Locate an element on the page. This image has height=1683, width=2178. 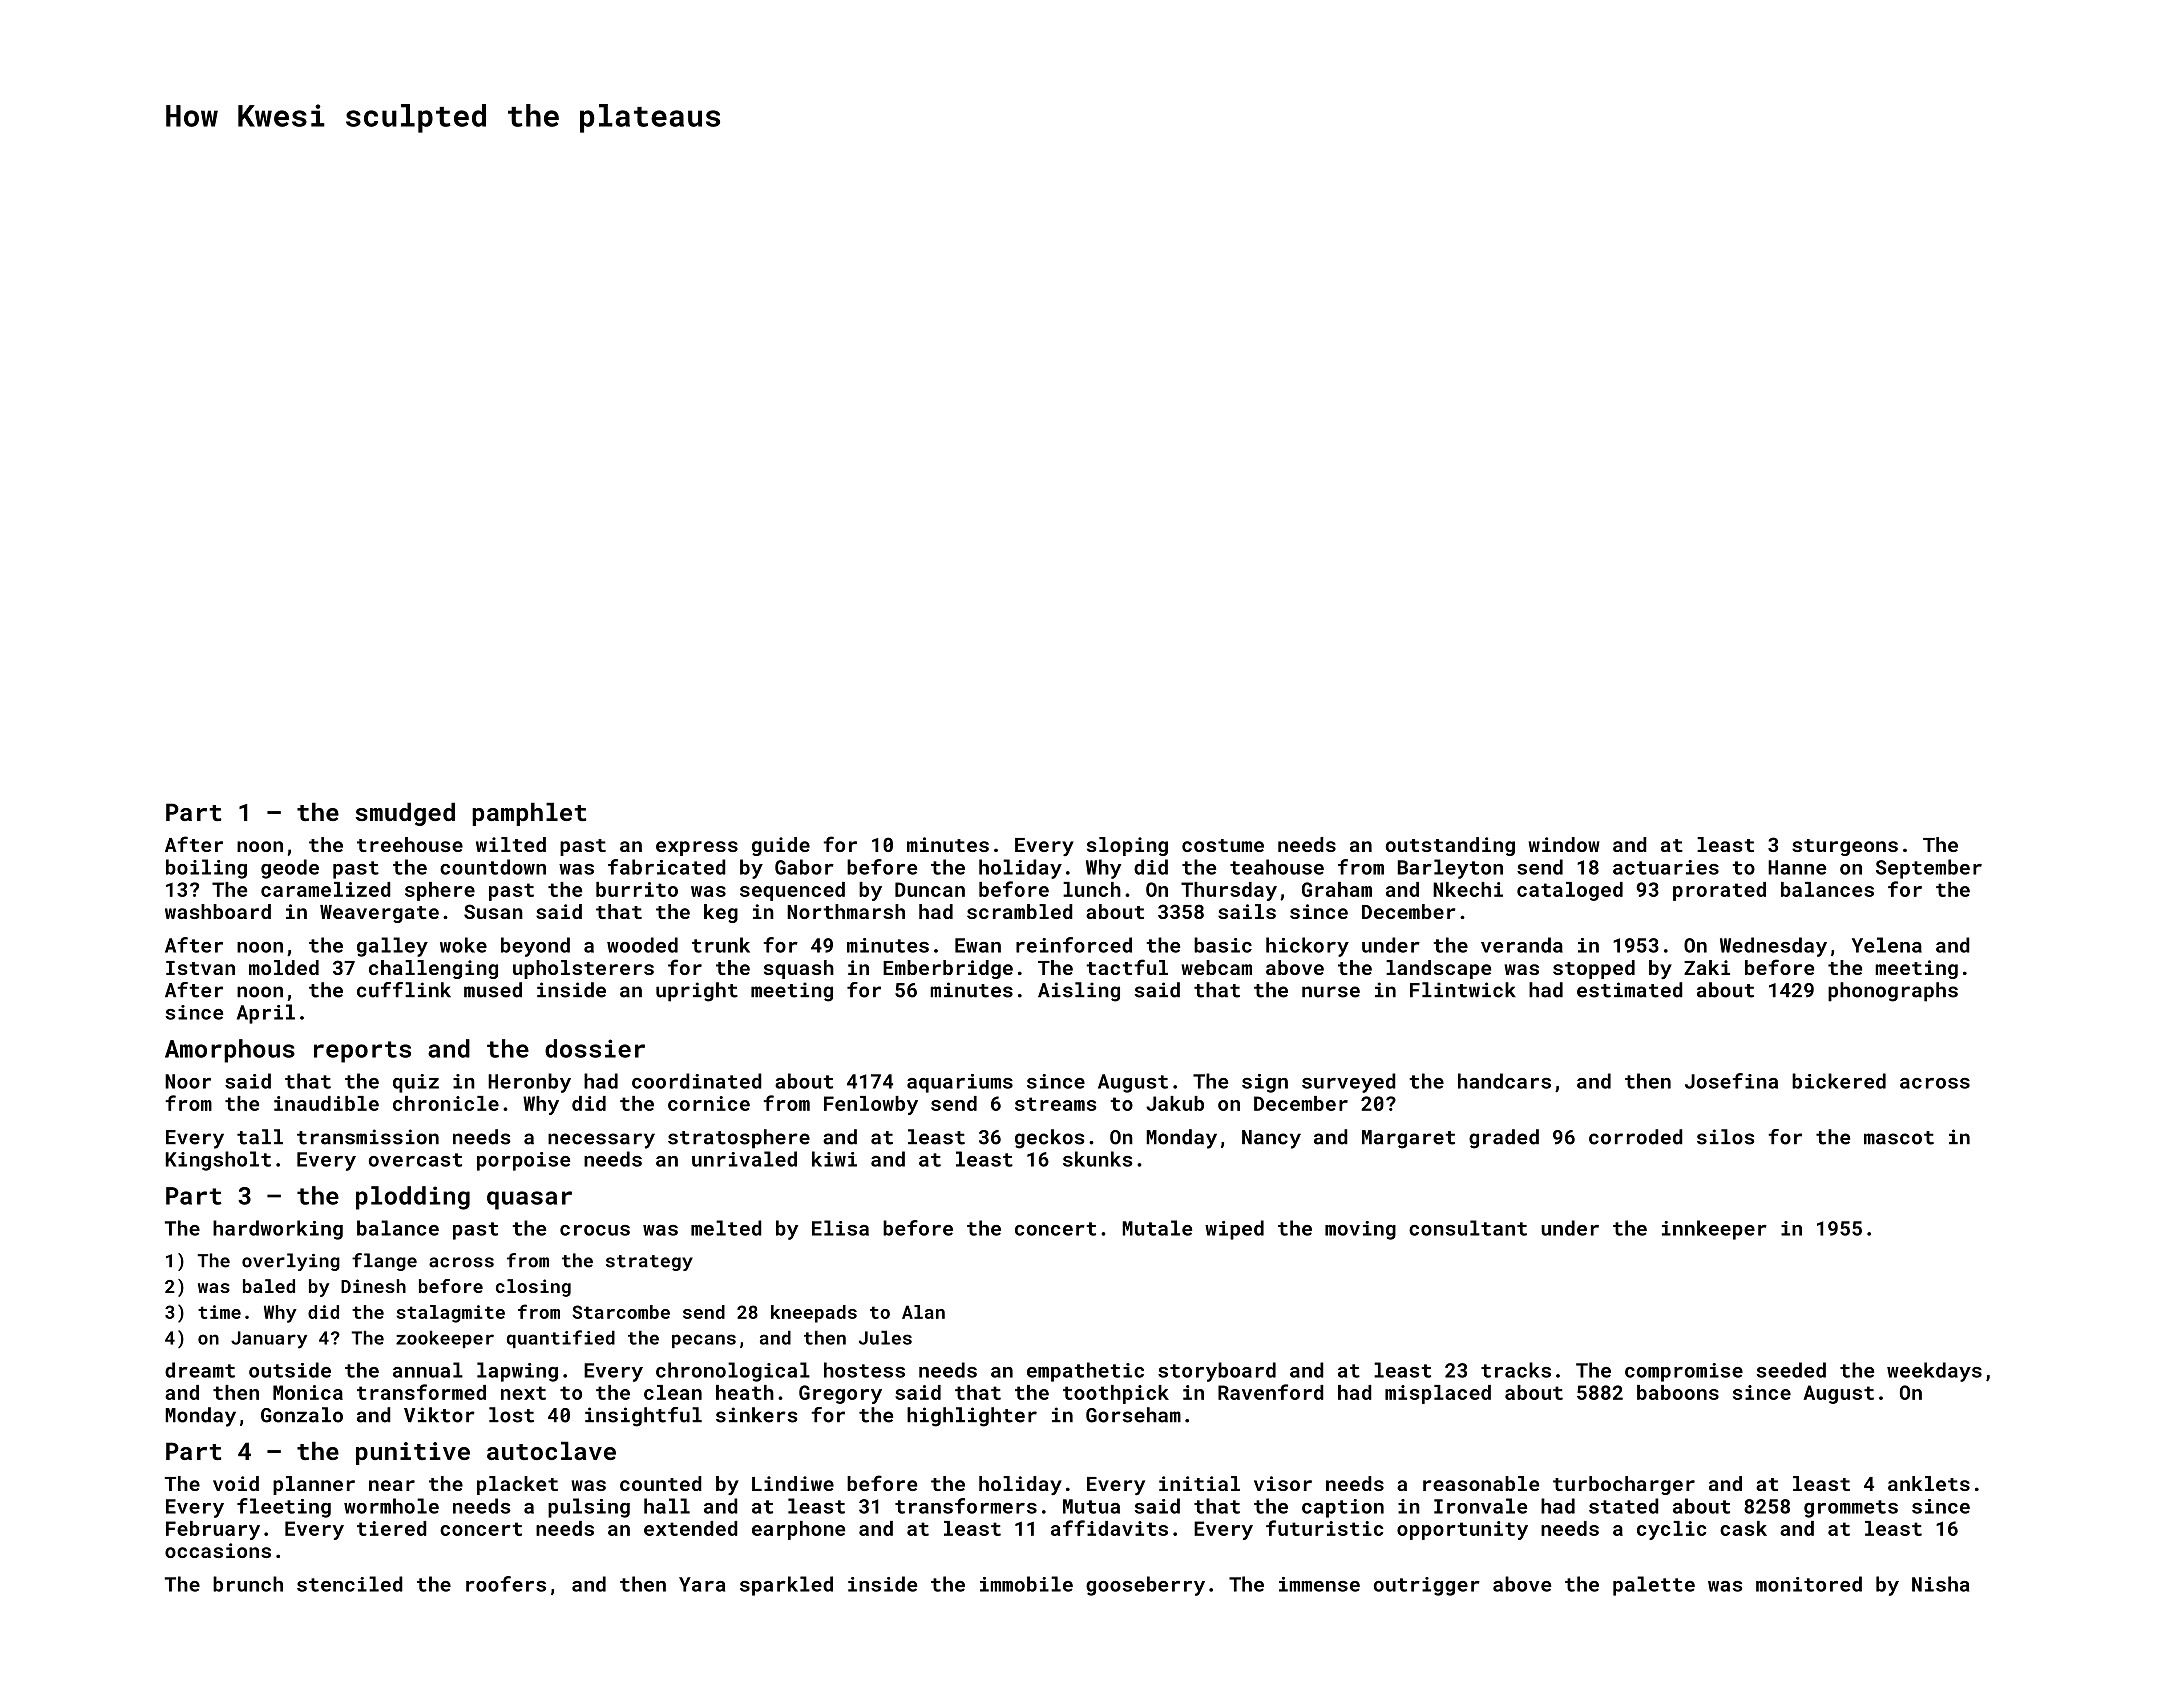
moving is located at coordinates (1360, 1230).
